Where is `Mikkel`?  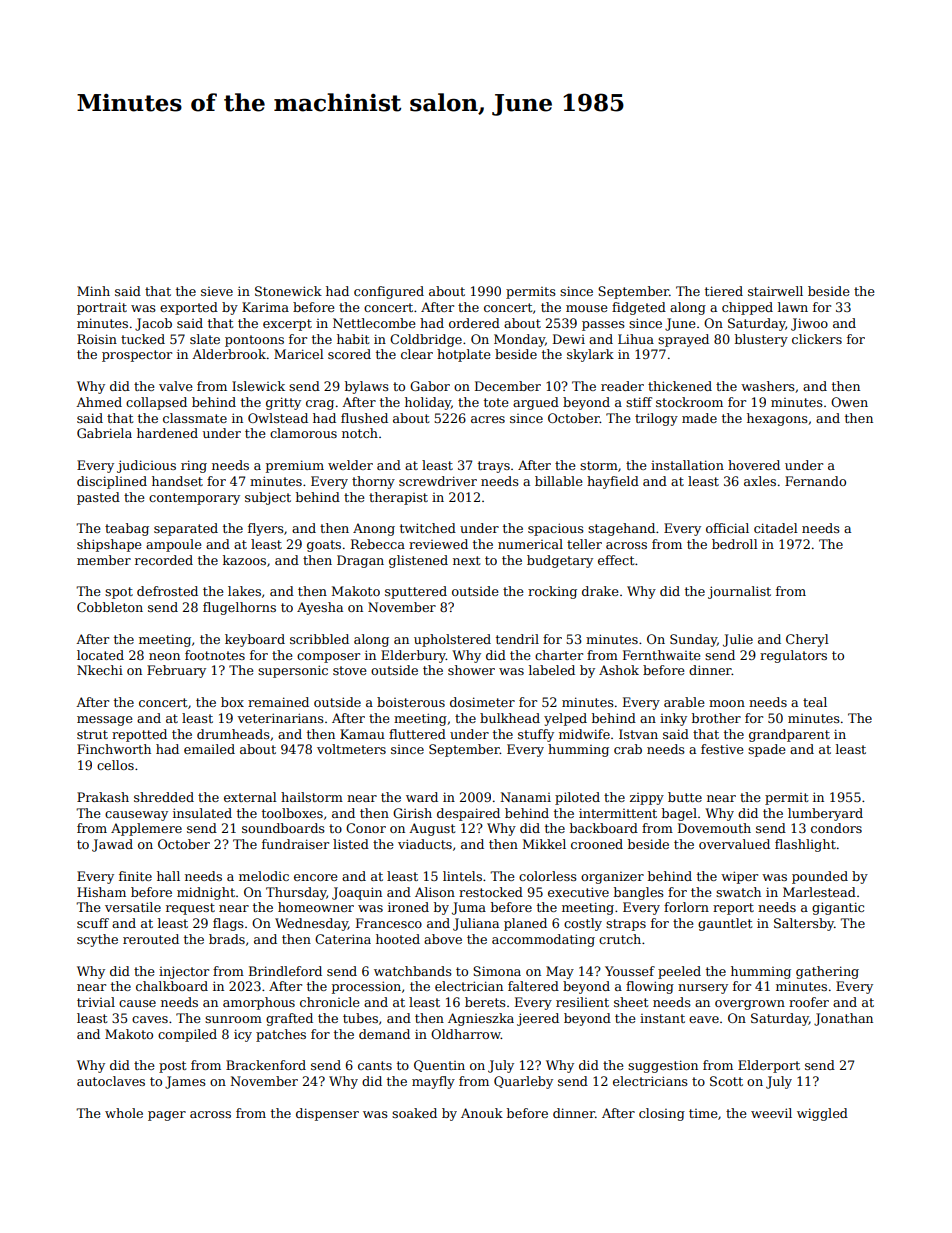 Mikkel is located at coordinates (544, 844).
